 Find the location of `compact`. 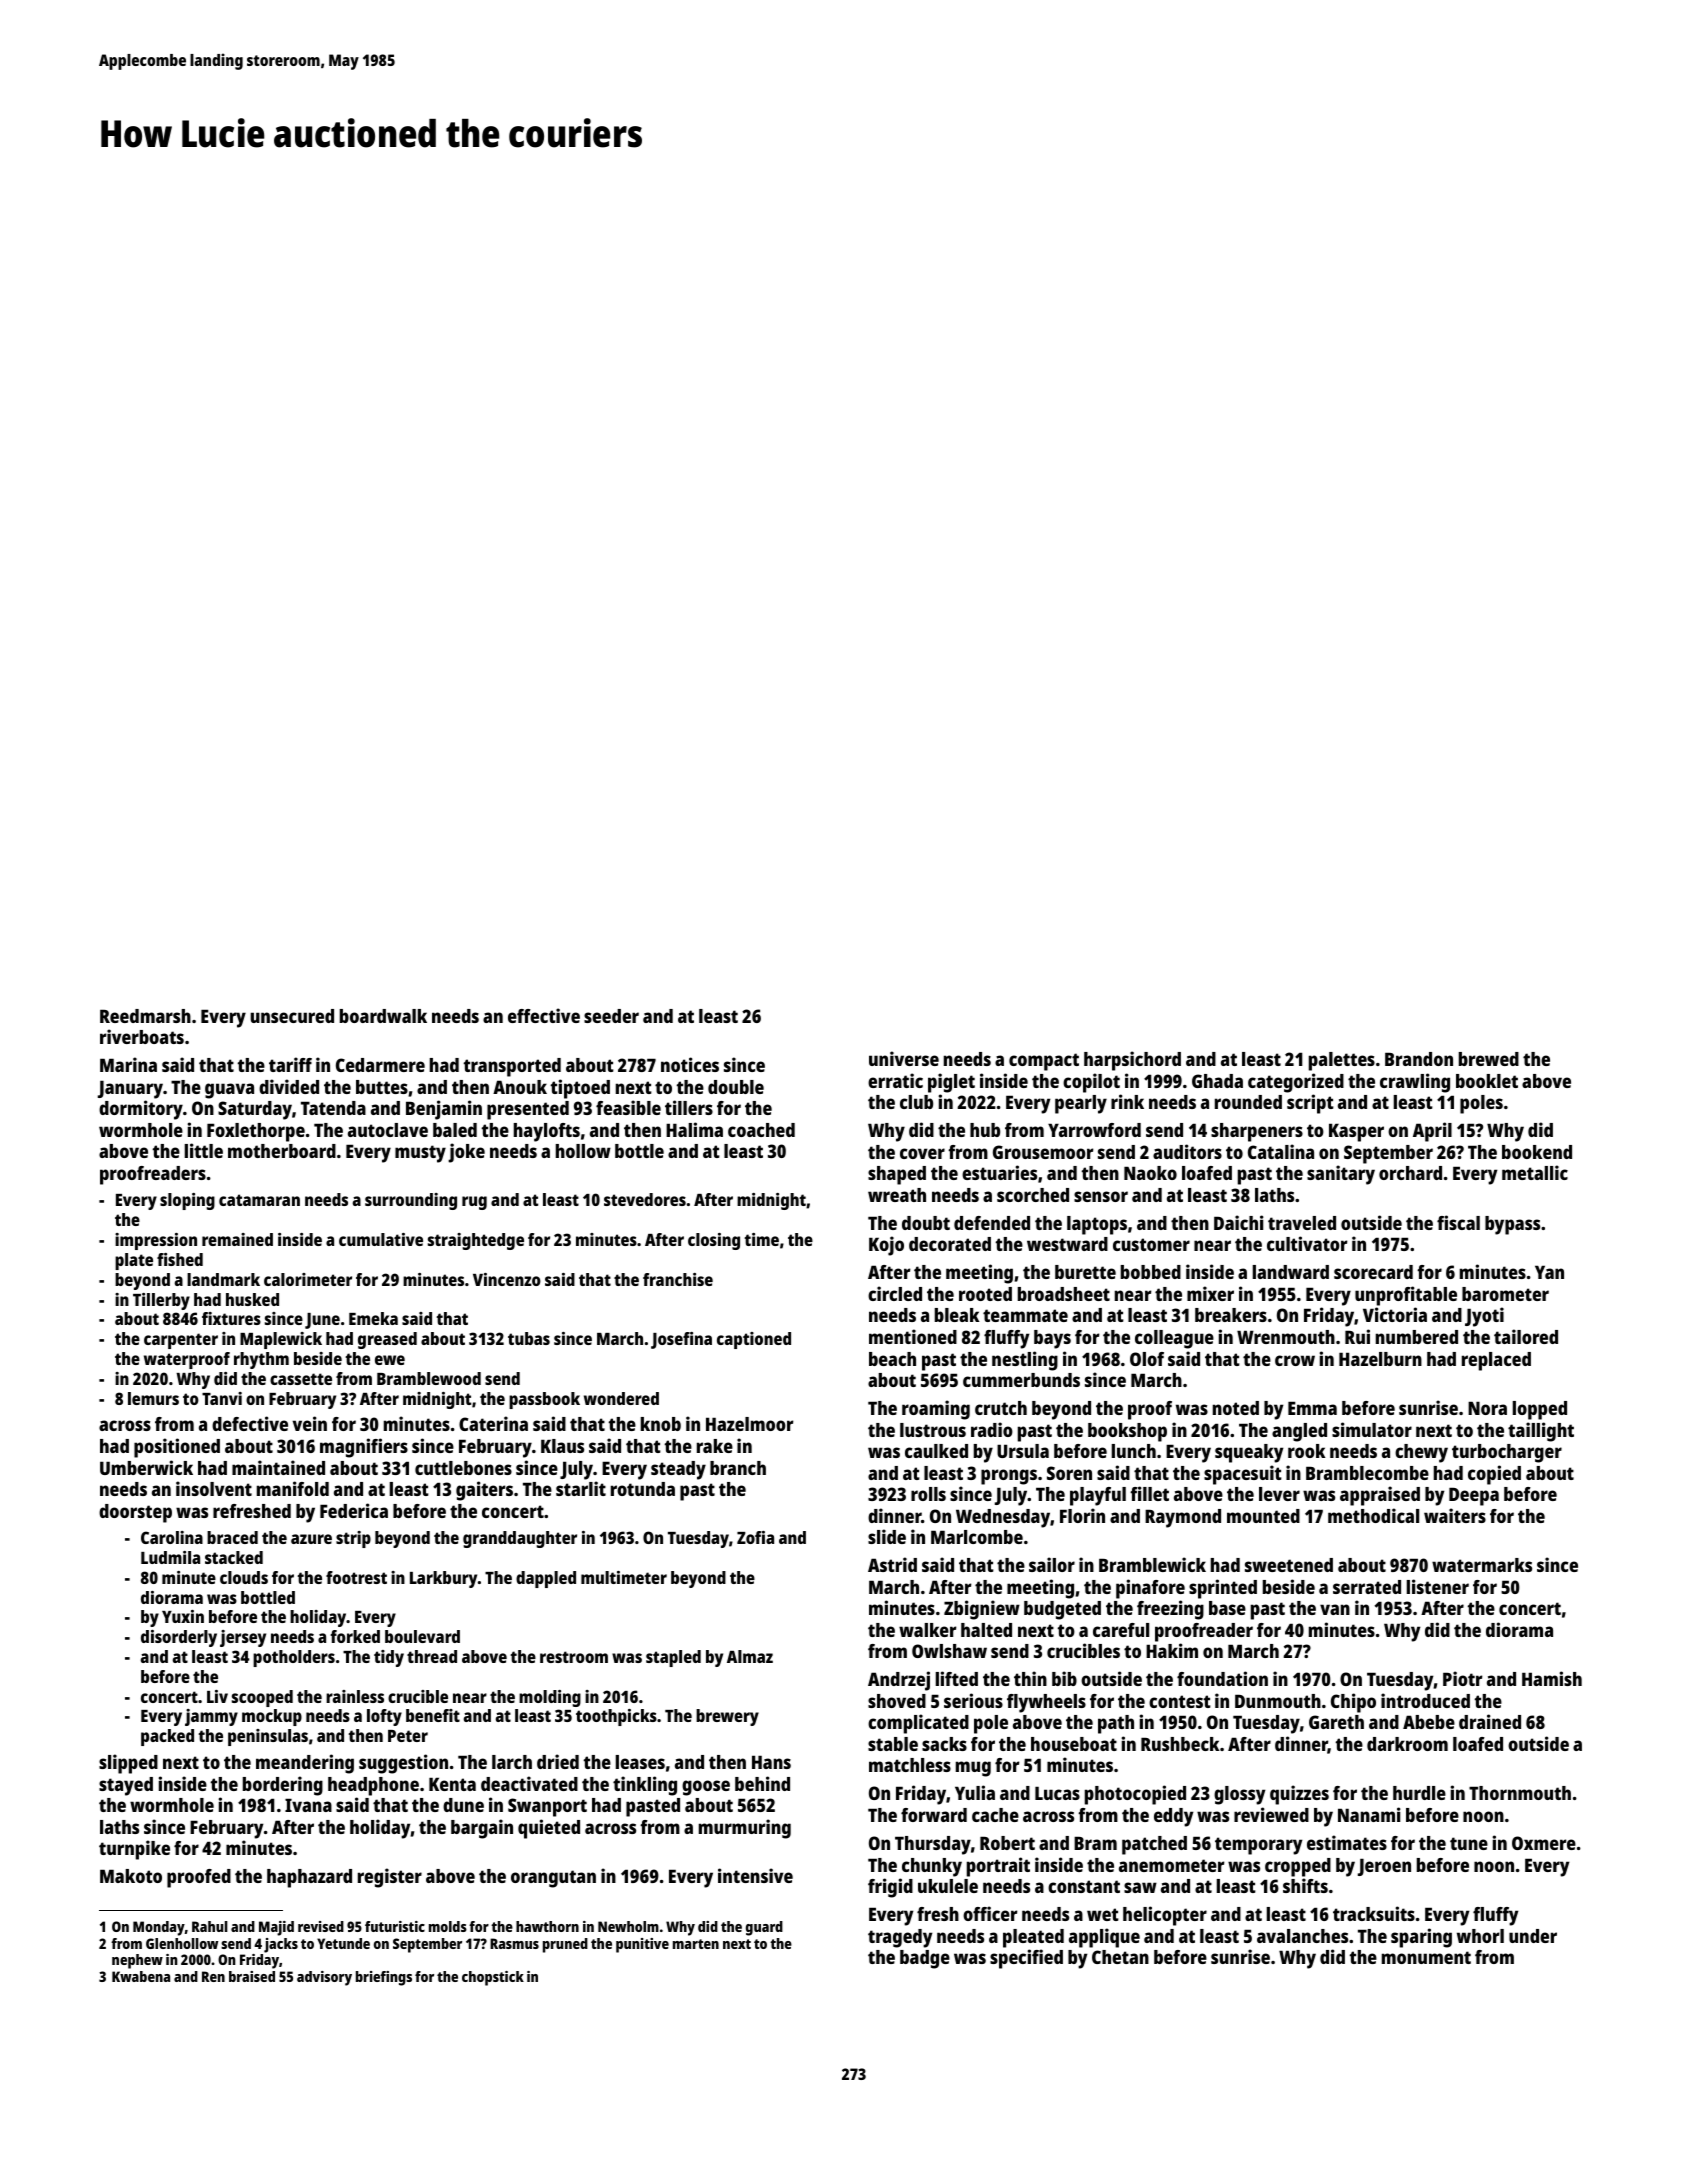

compact is located at coordinates (1044, 1062).
